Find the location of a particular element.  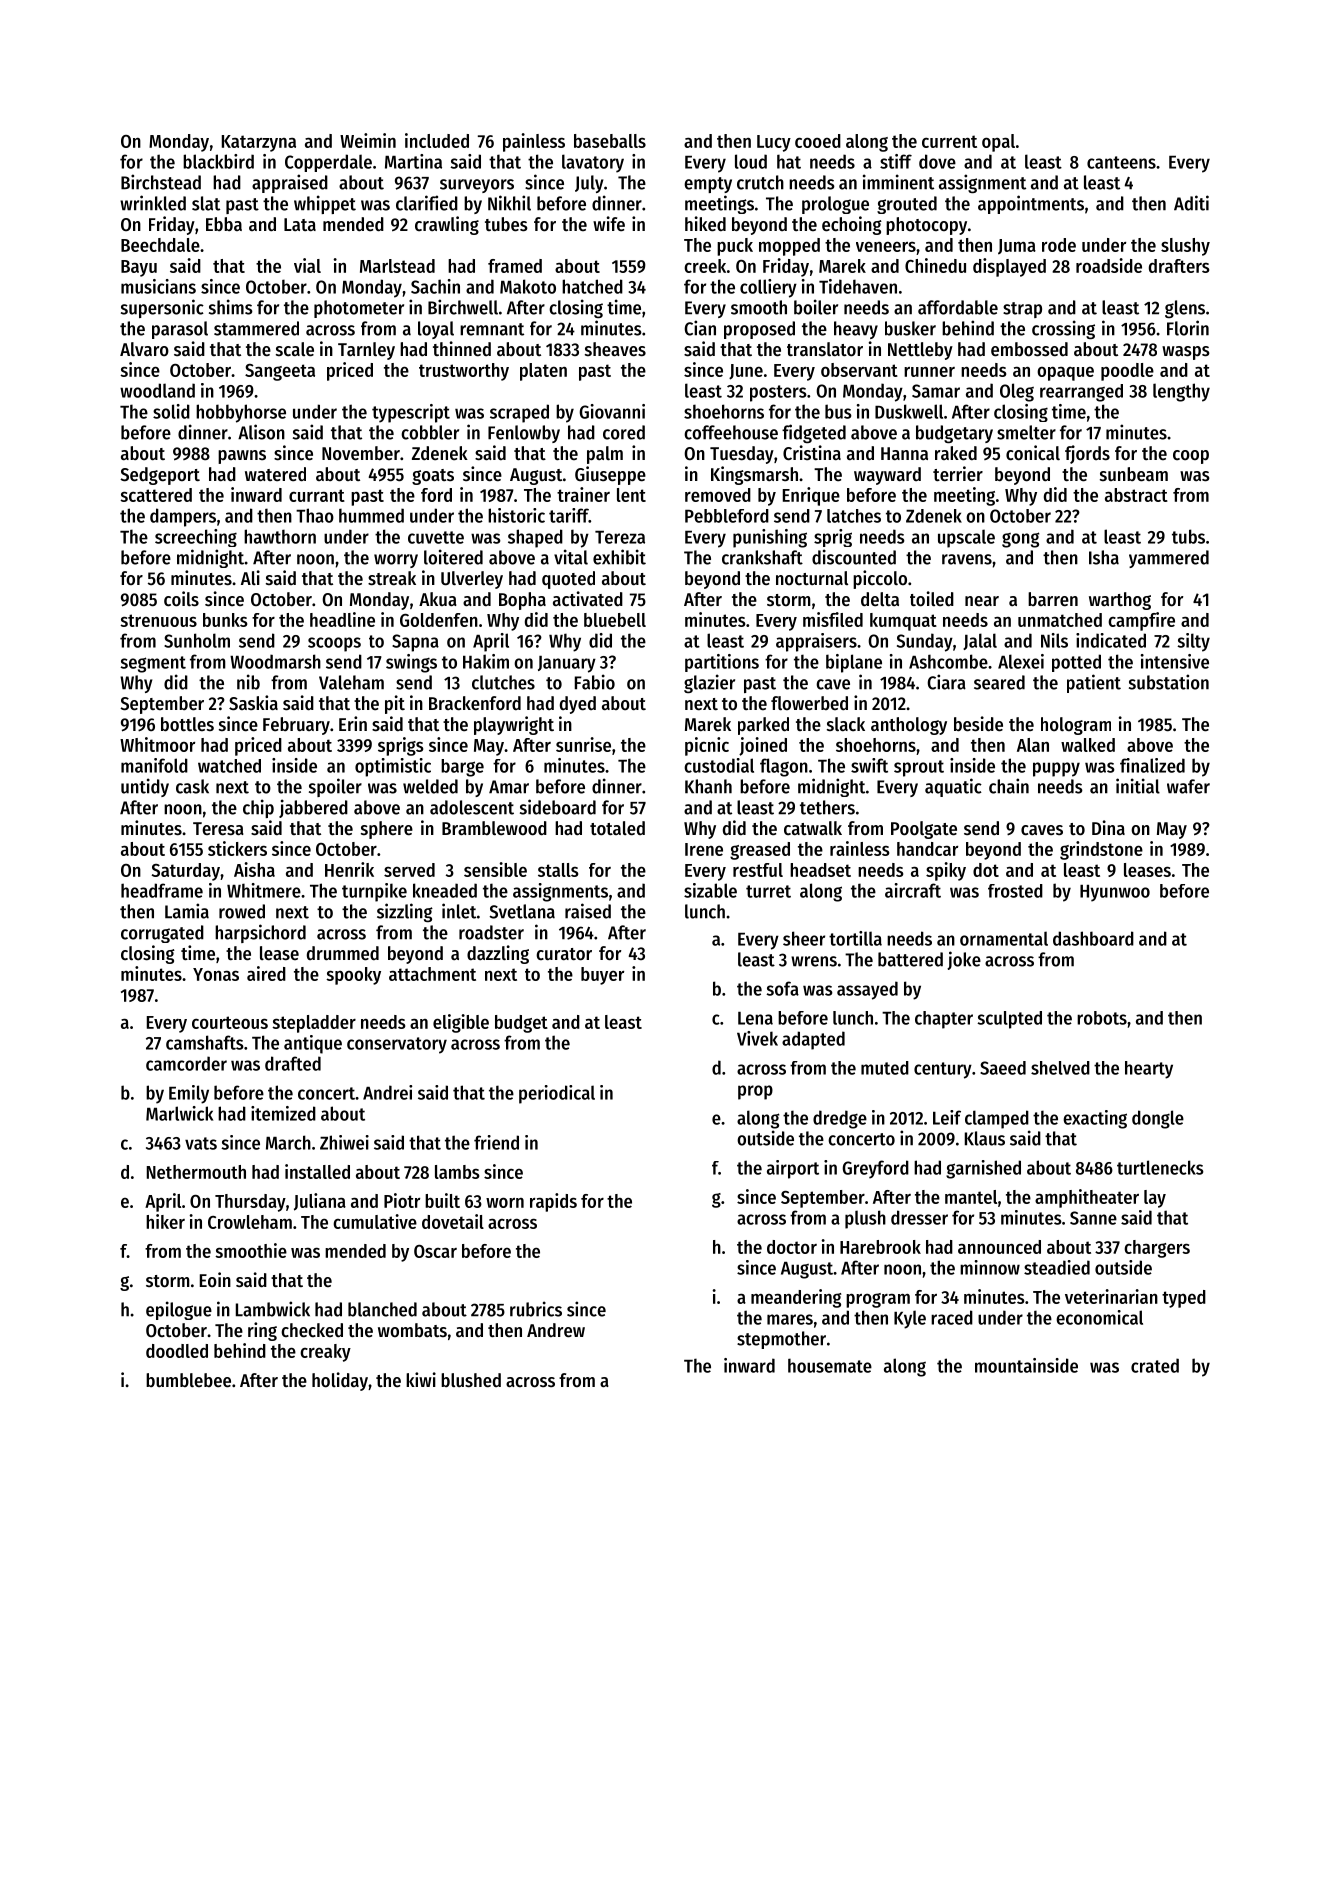

bunks is located at coordinates (225, 620).
